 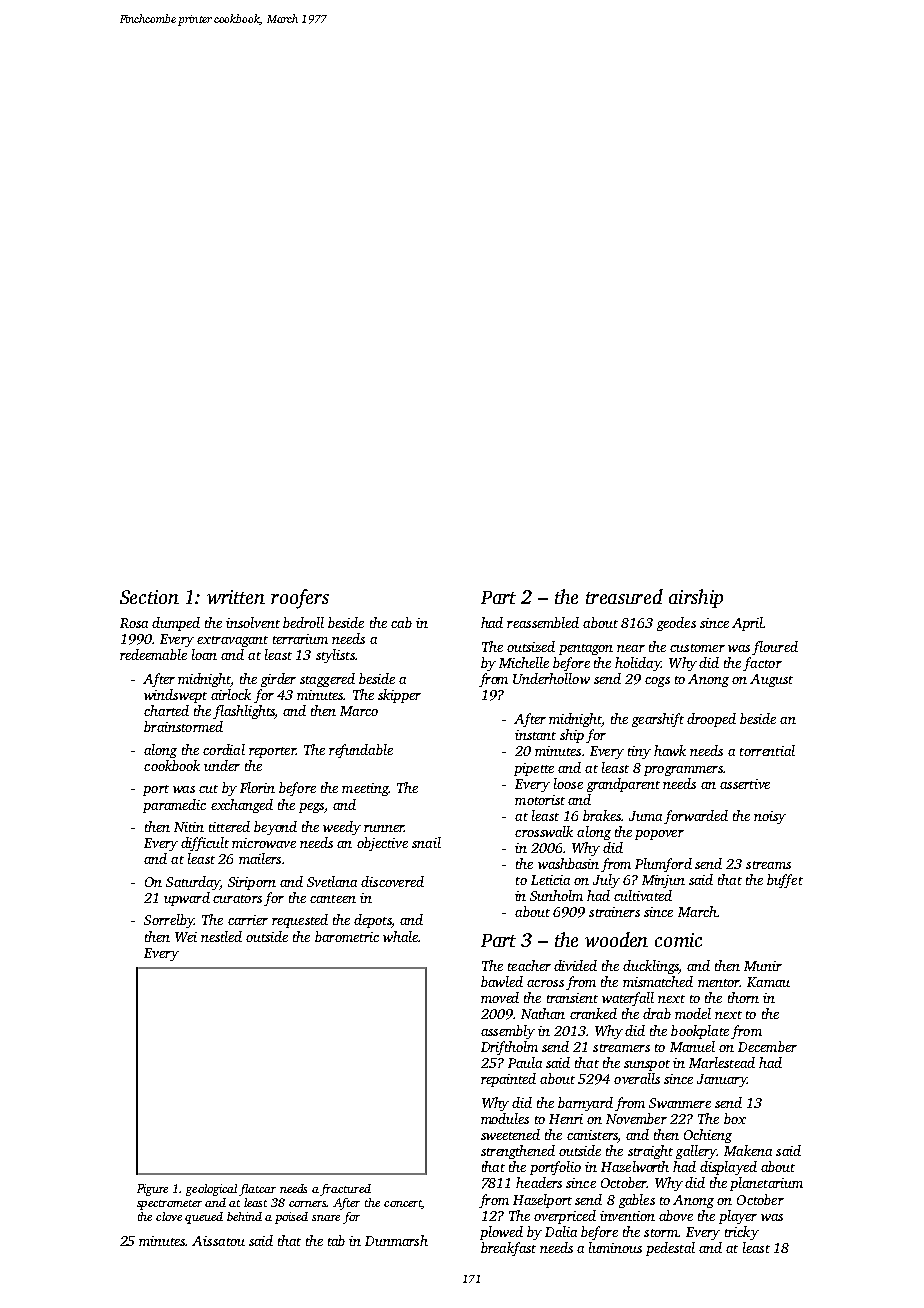 I want to click on beyond, so click(x=275, y=828).
